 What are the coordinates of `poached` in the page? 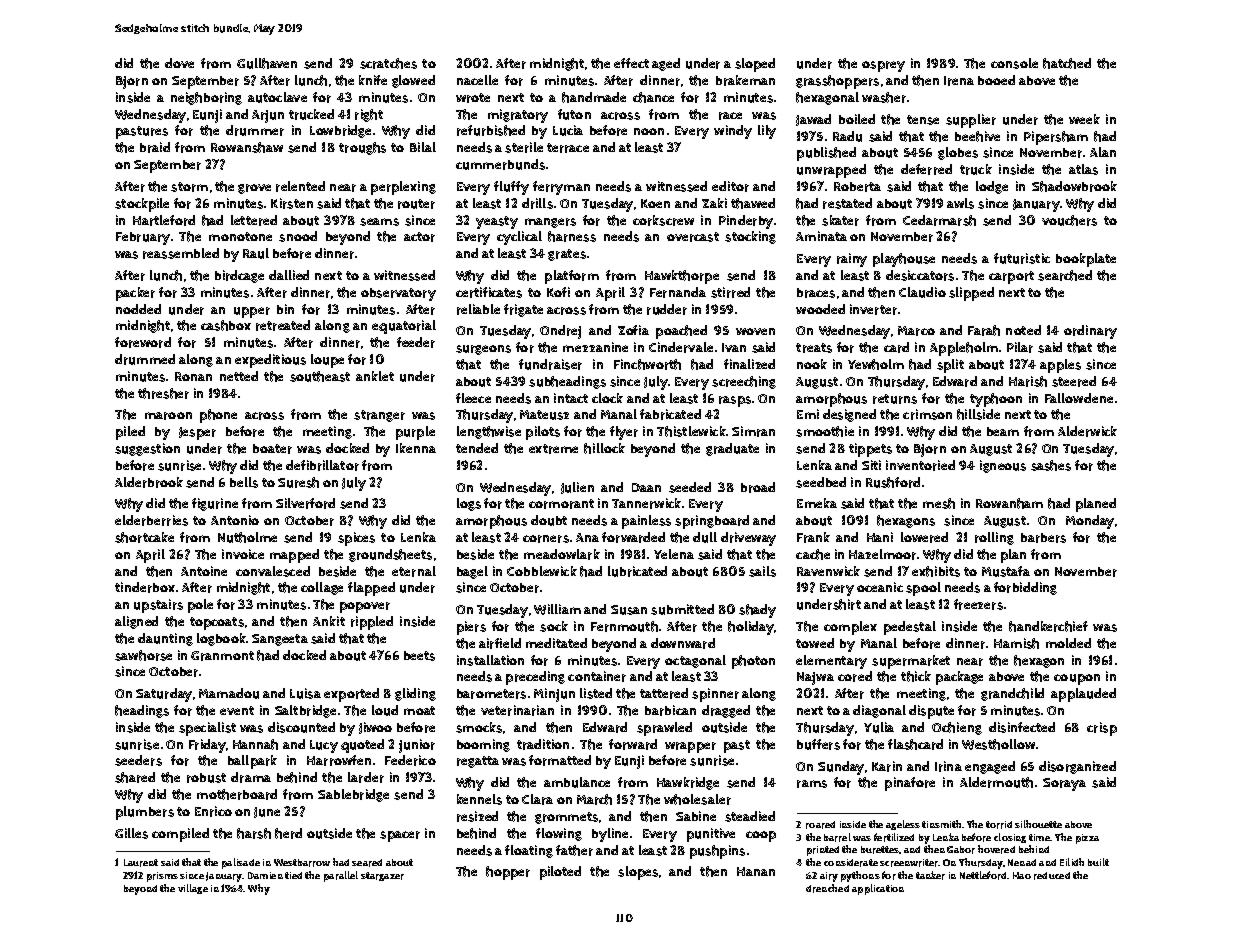 It's located at (681, 332).
